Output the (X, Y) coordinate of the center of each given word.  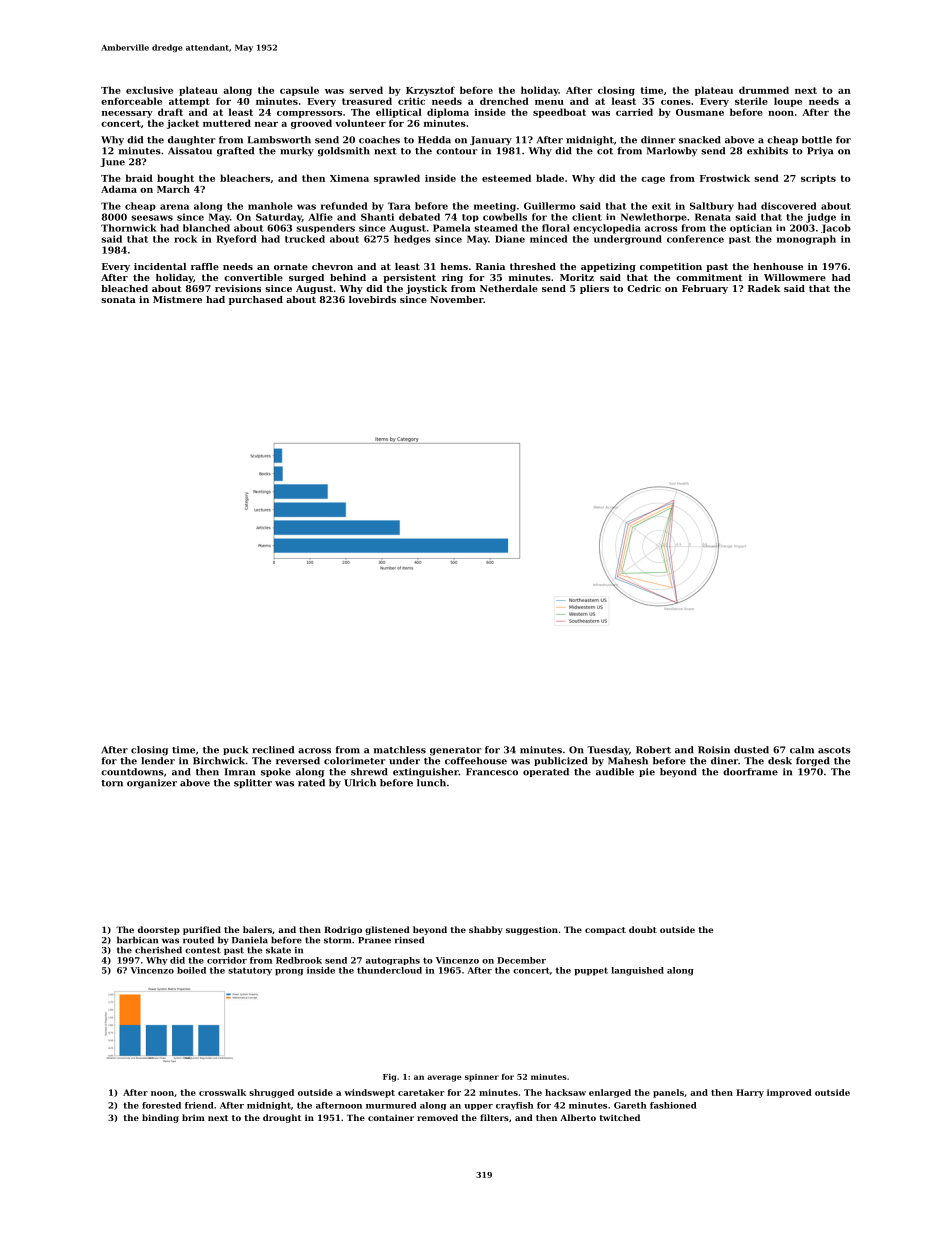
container (391, 1117)
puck (235, 750)
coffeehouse (476, 761)
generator (455, 751)
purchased (256, 300)
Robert (653, 750)
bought (175, 179)
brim (193, 1117)
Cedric (644, 288)
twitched (620, 1117)
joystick (426, 289)
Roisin (714, 750)
